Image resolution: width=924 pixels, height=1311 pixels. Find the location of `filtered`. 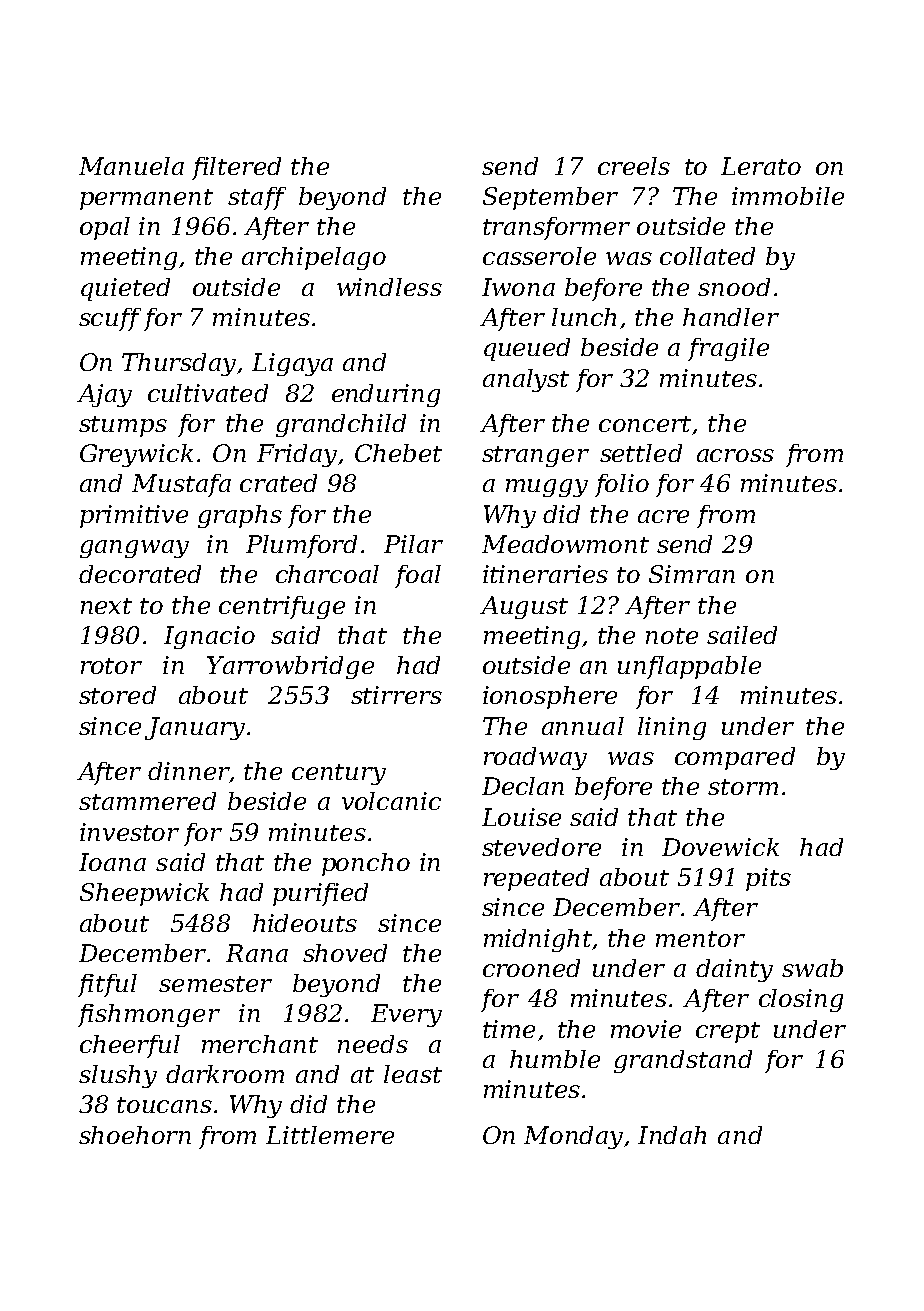

filtered is located at coordinates (236, 168).
